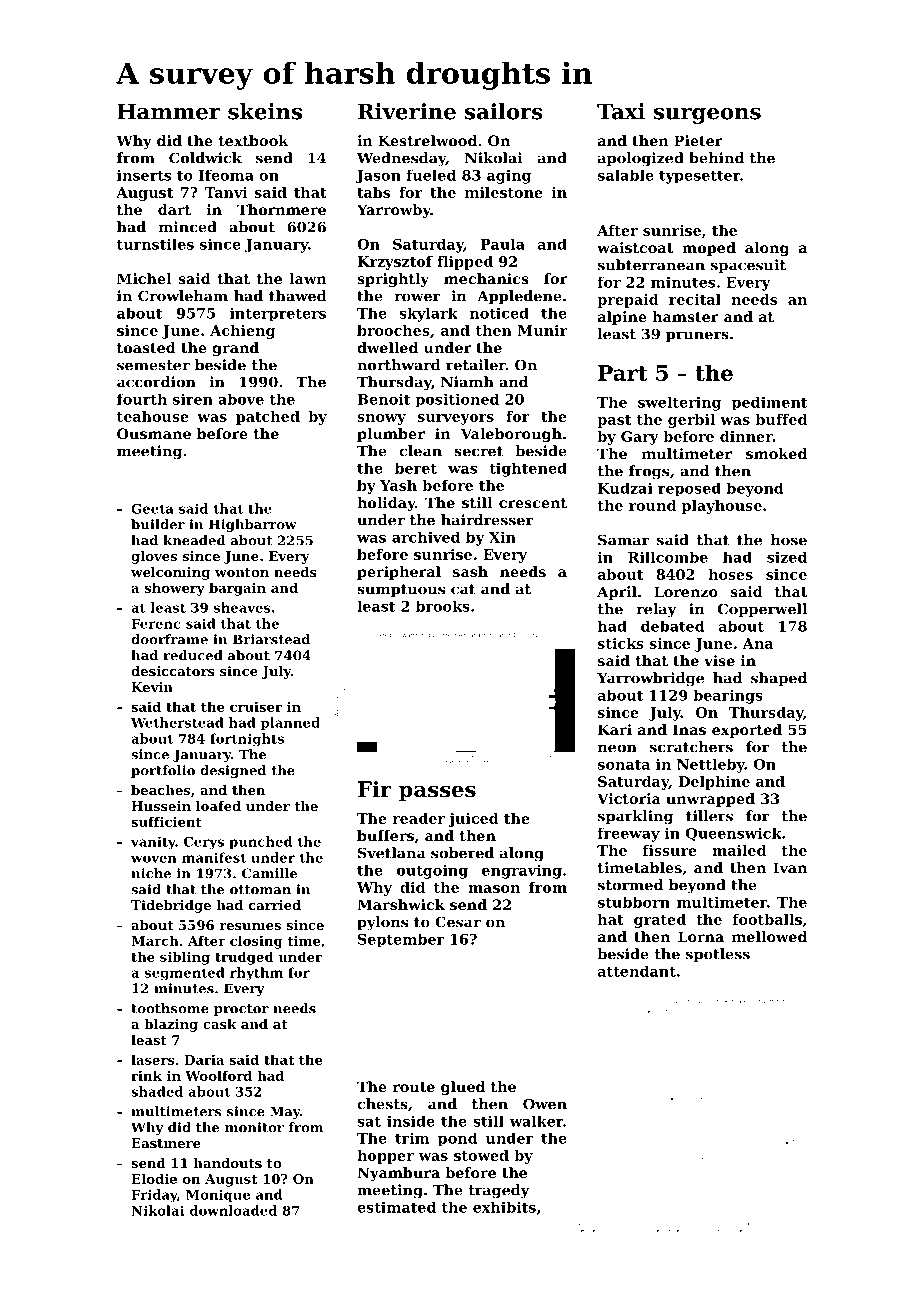 The image size is (924, 1308). What do you see at coordinates (154, 557) in the document?
I see `gloves` at bounding box center [154, 557].
